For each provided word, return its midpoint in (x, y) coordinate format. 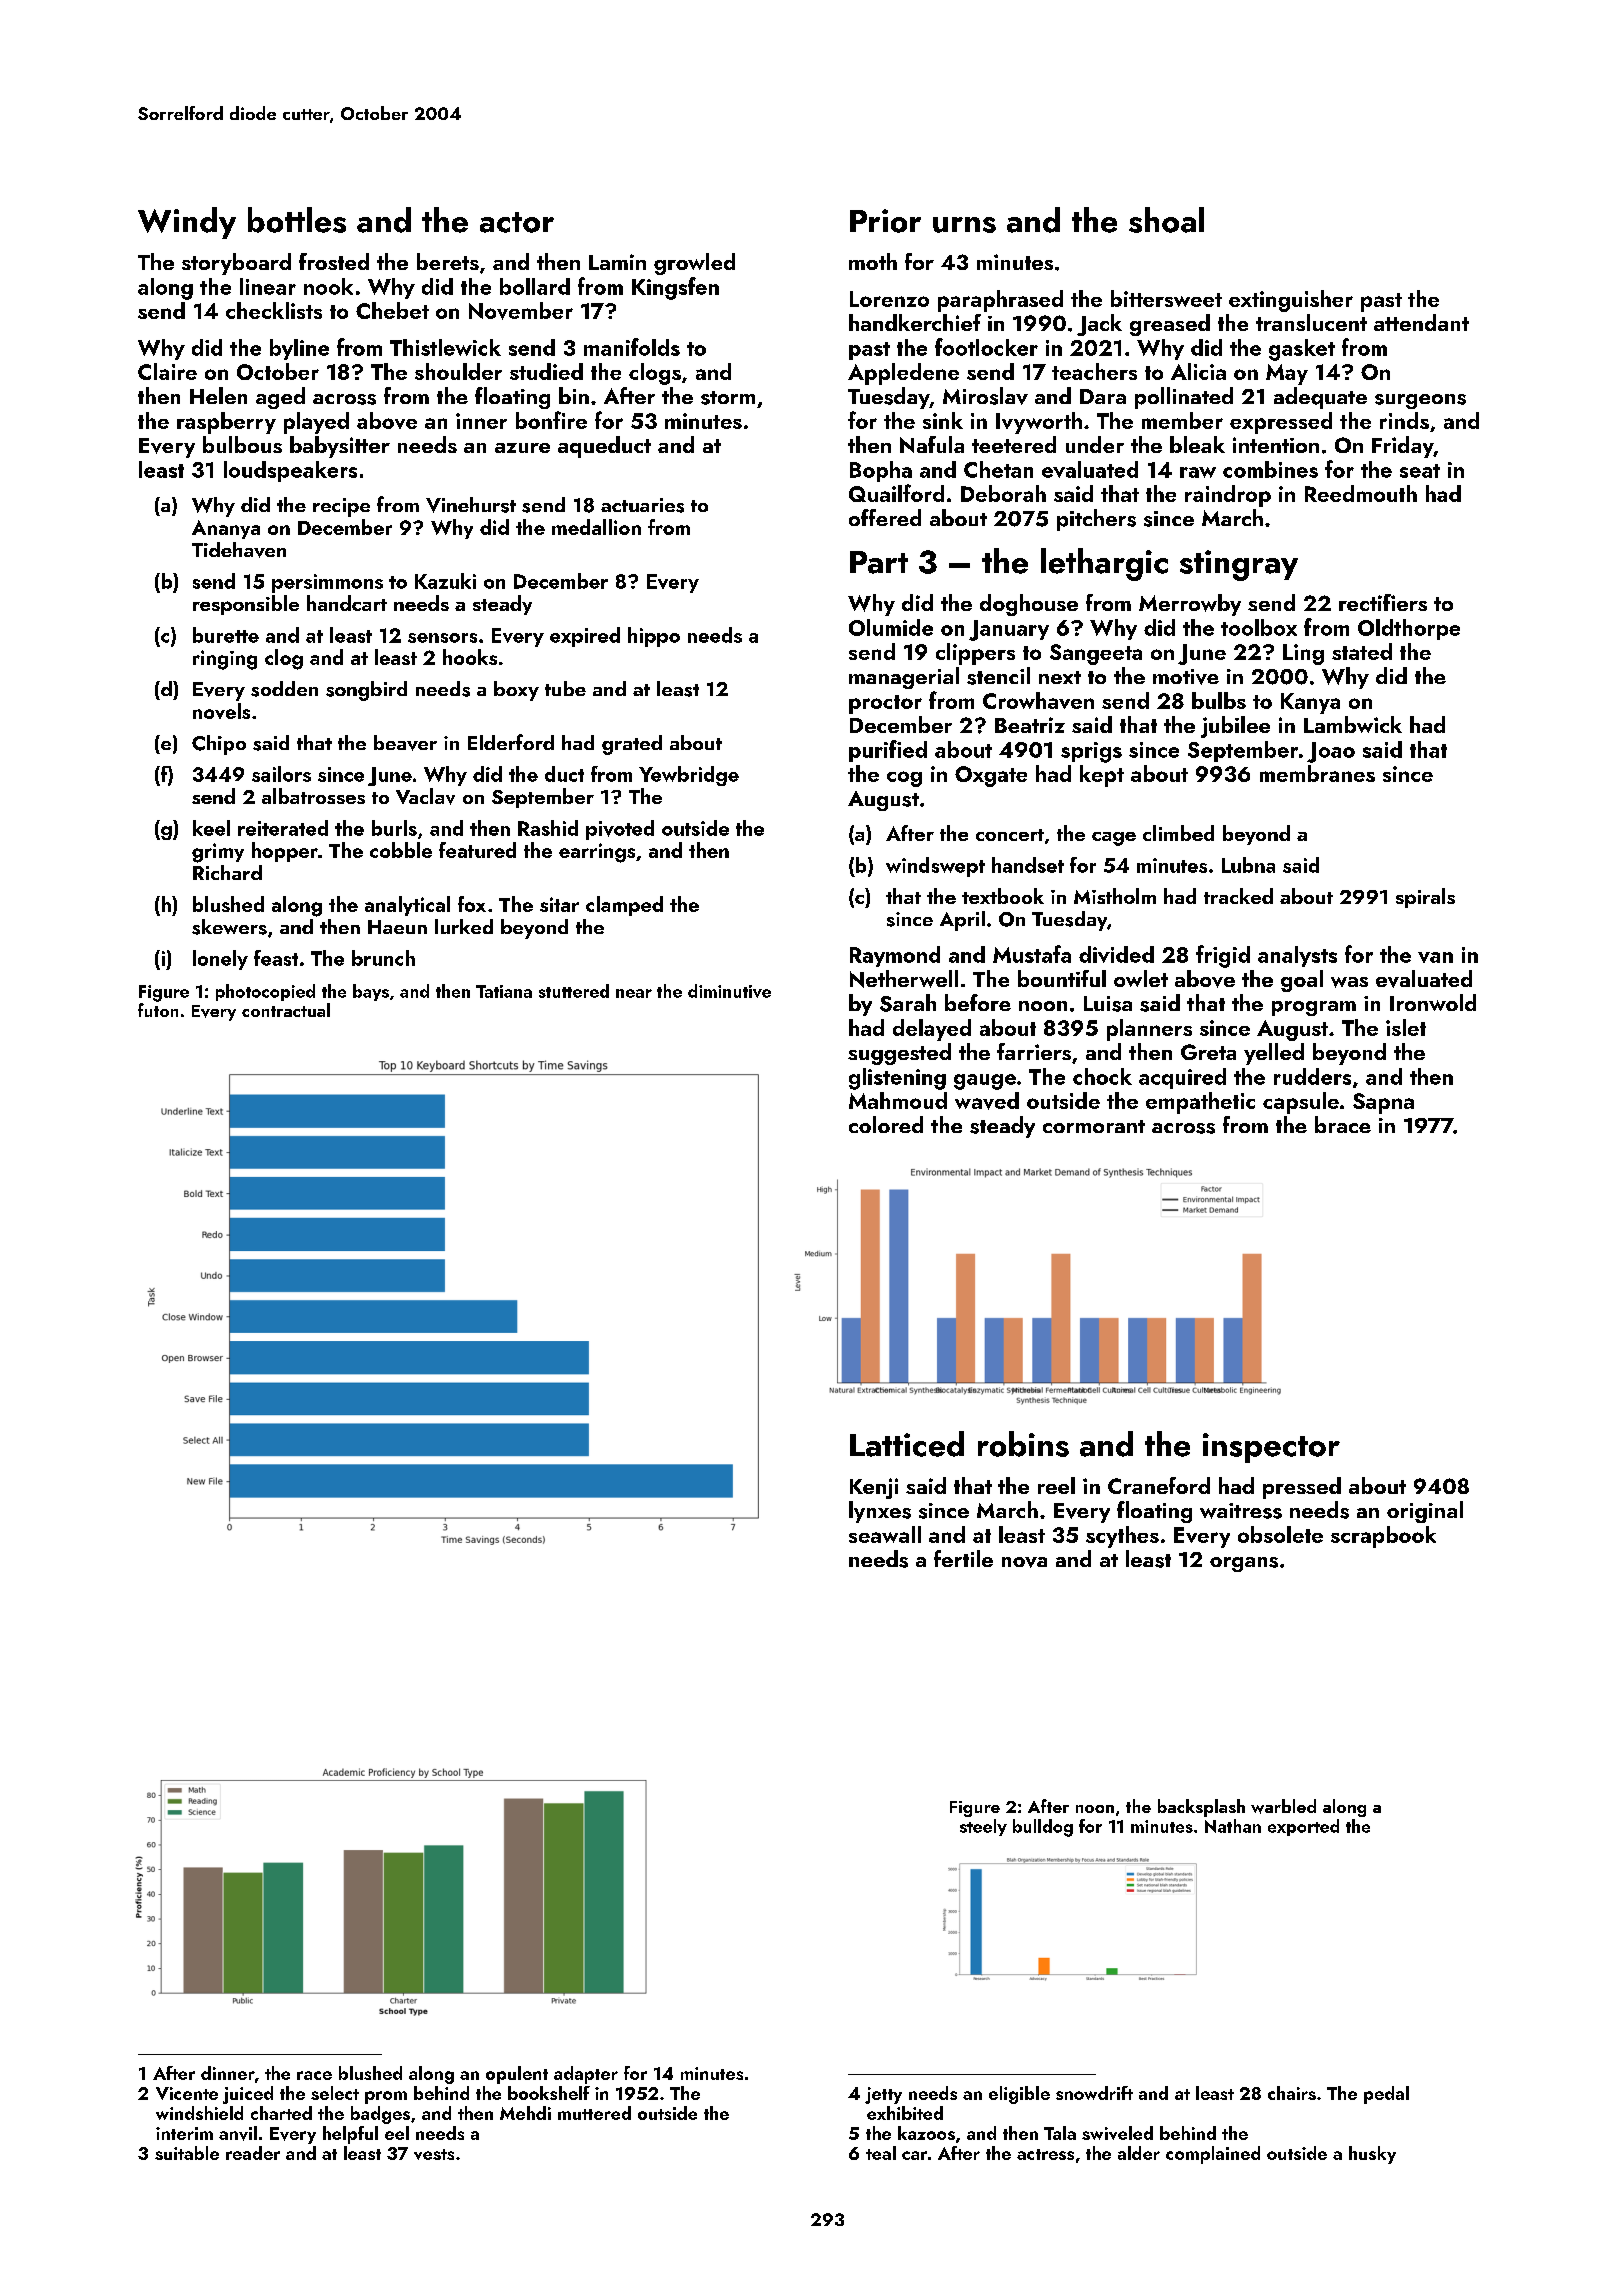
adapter (586, 2075)
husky (1372, 2155)
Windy (187, 223)
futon (158, 1010)
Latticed (907, 1444)
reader (253, 2153)
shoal (1166, 220)
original (1425, 1512)
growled (694, 264)
